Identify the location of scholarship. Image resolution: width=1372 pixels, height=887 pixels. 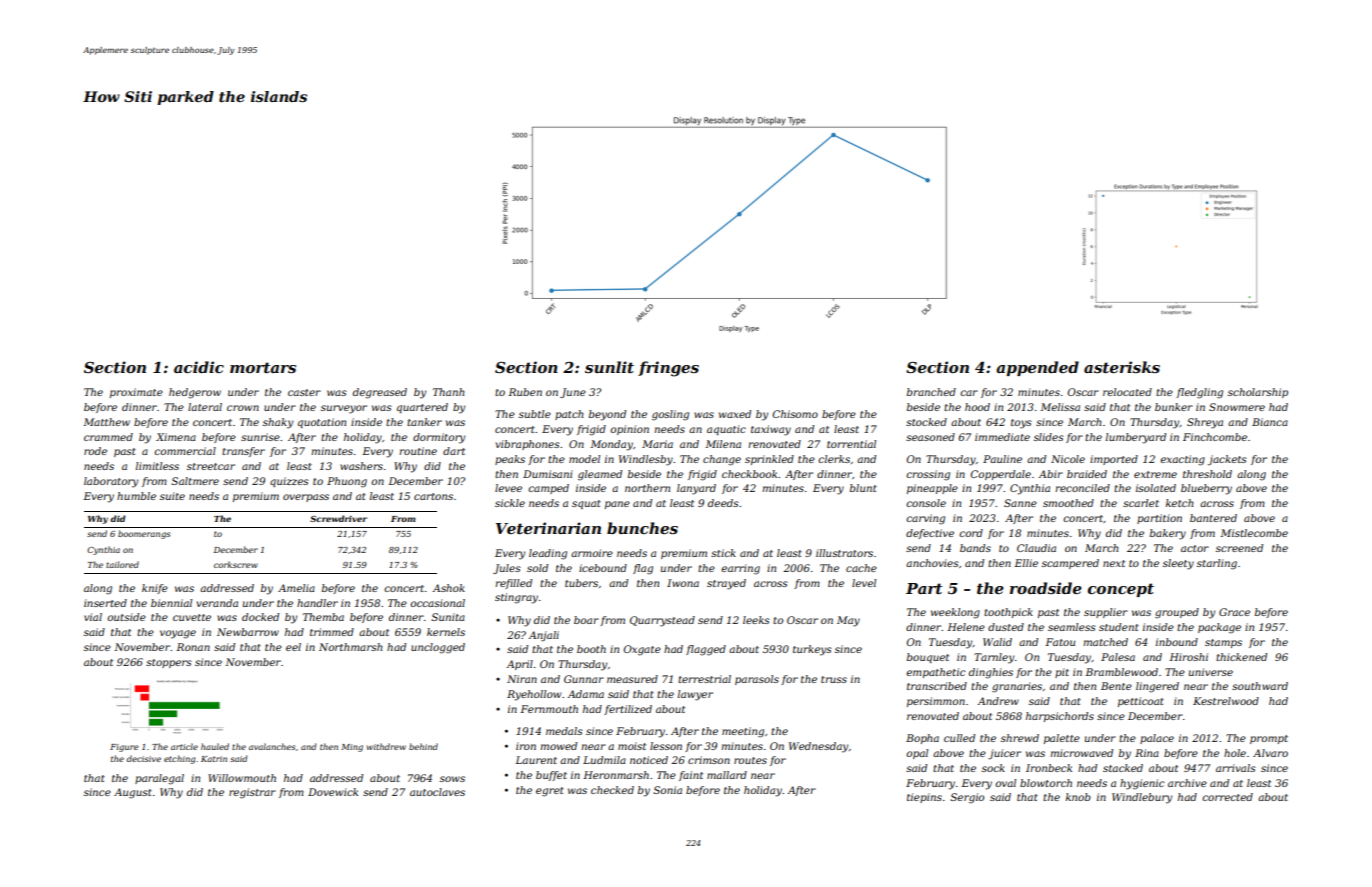
(1258, 393).
